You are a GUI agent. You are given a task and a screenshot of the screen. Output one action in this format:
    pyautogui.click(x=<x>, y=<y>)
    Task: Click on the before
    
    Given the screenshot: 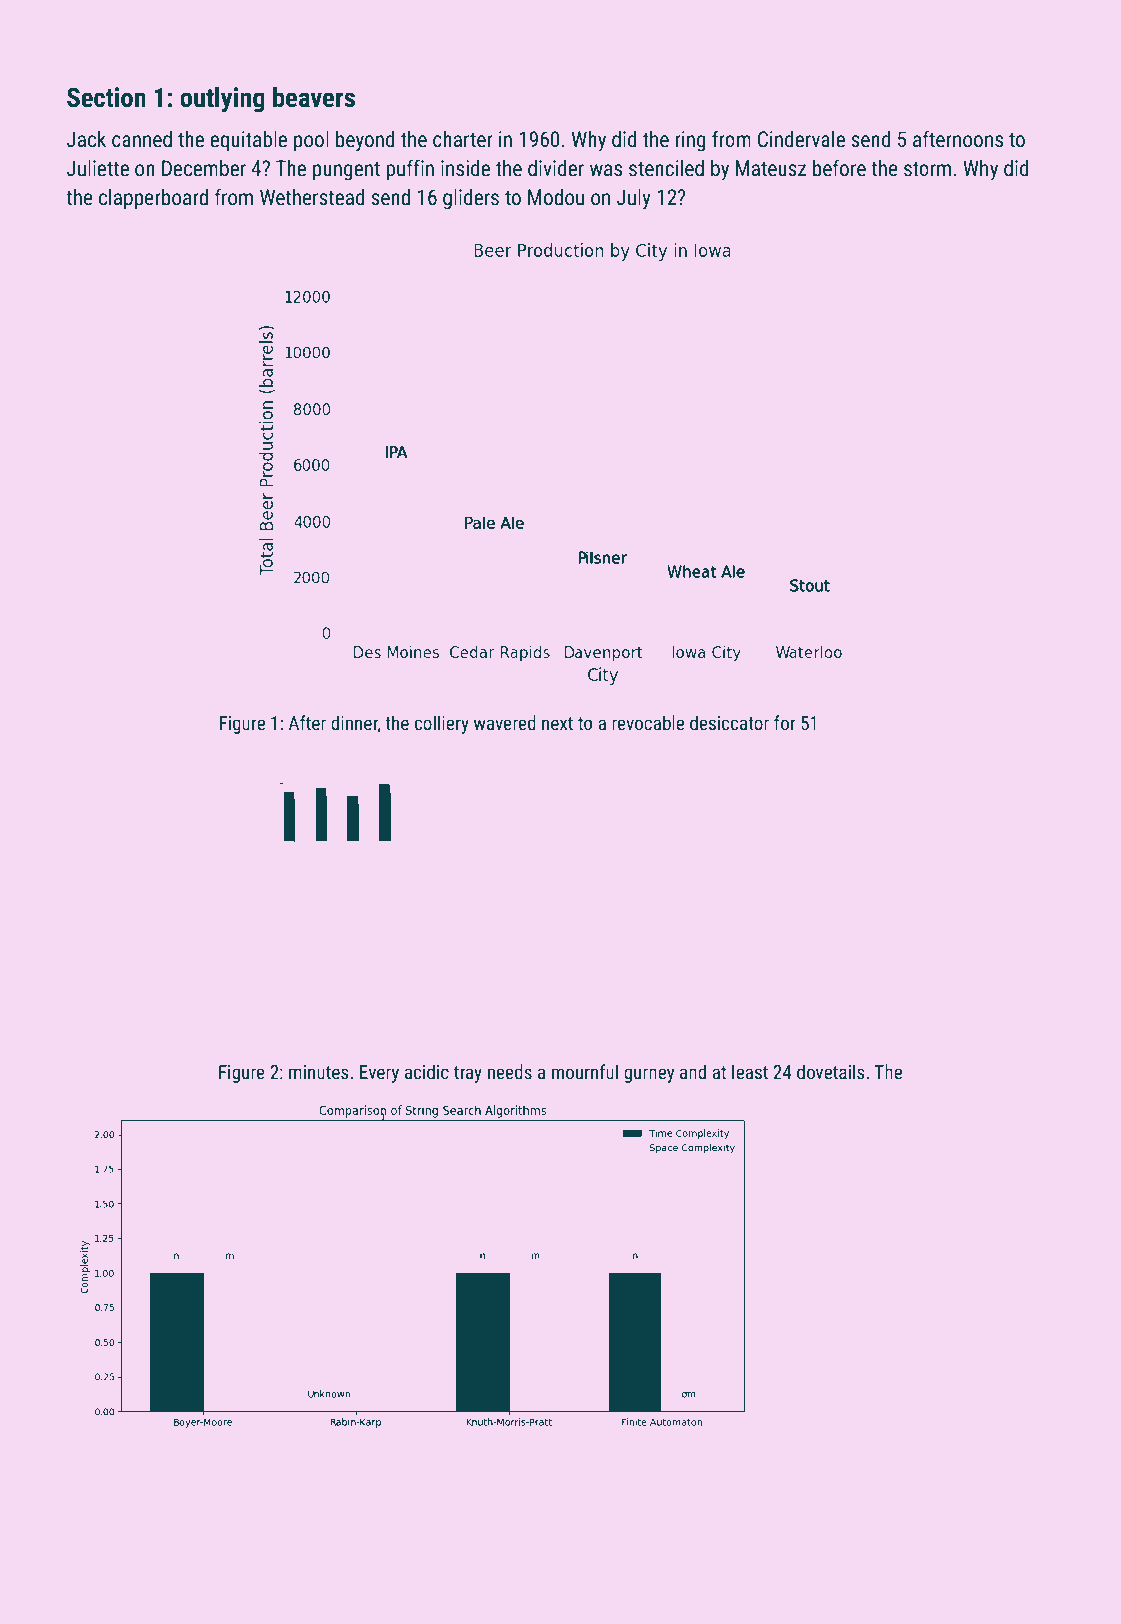 What is the action you would take?
    pyautogui.click(x=839, y=168)
